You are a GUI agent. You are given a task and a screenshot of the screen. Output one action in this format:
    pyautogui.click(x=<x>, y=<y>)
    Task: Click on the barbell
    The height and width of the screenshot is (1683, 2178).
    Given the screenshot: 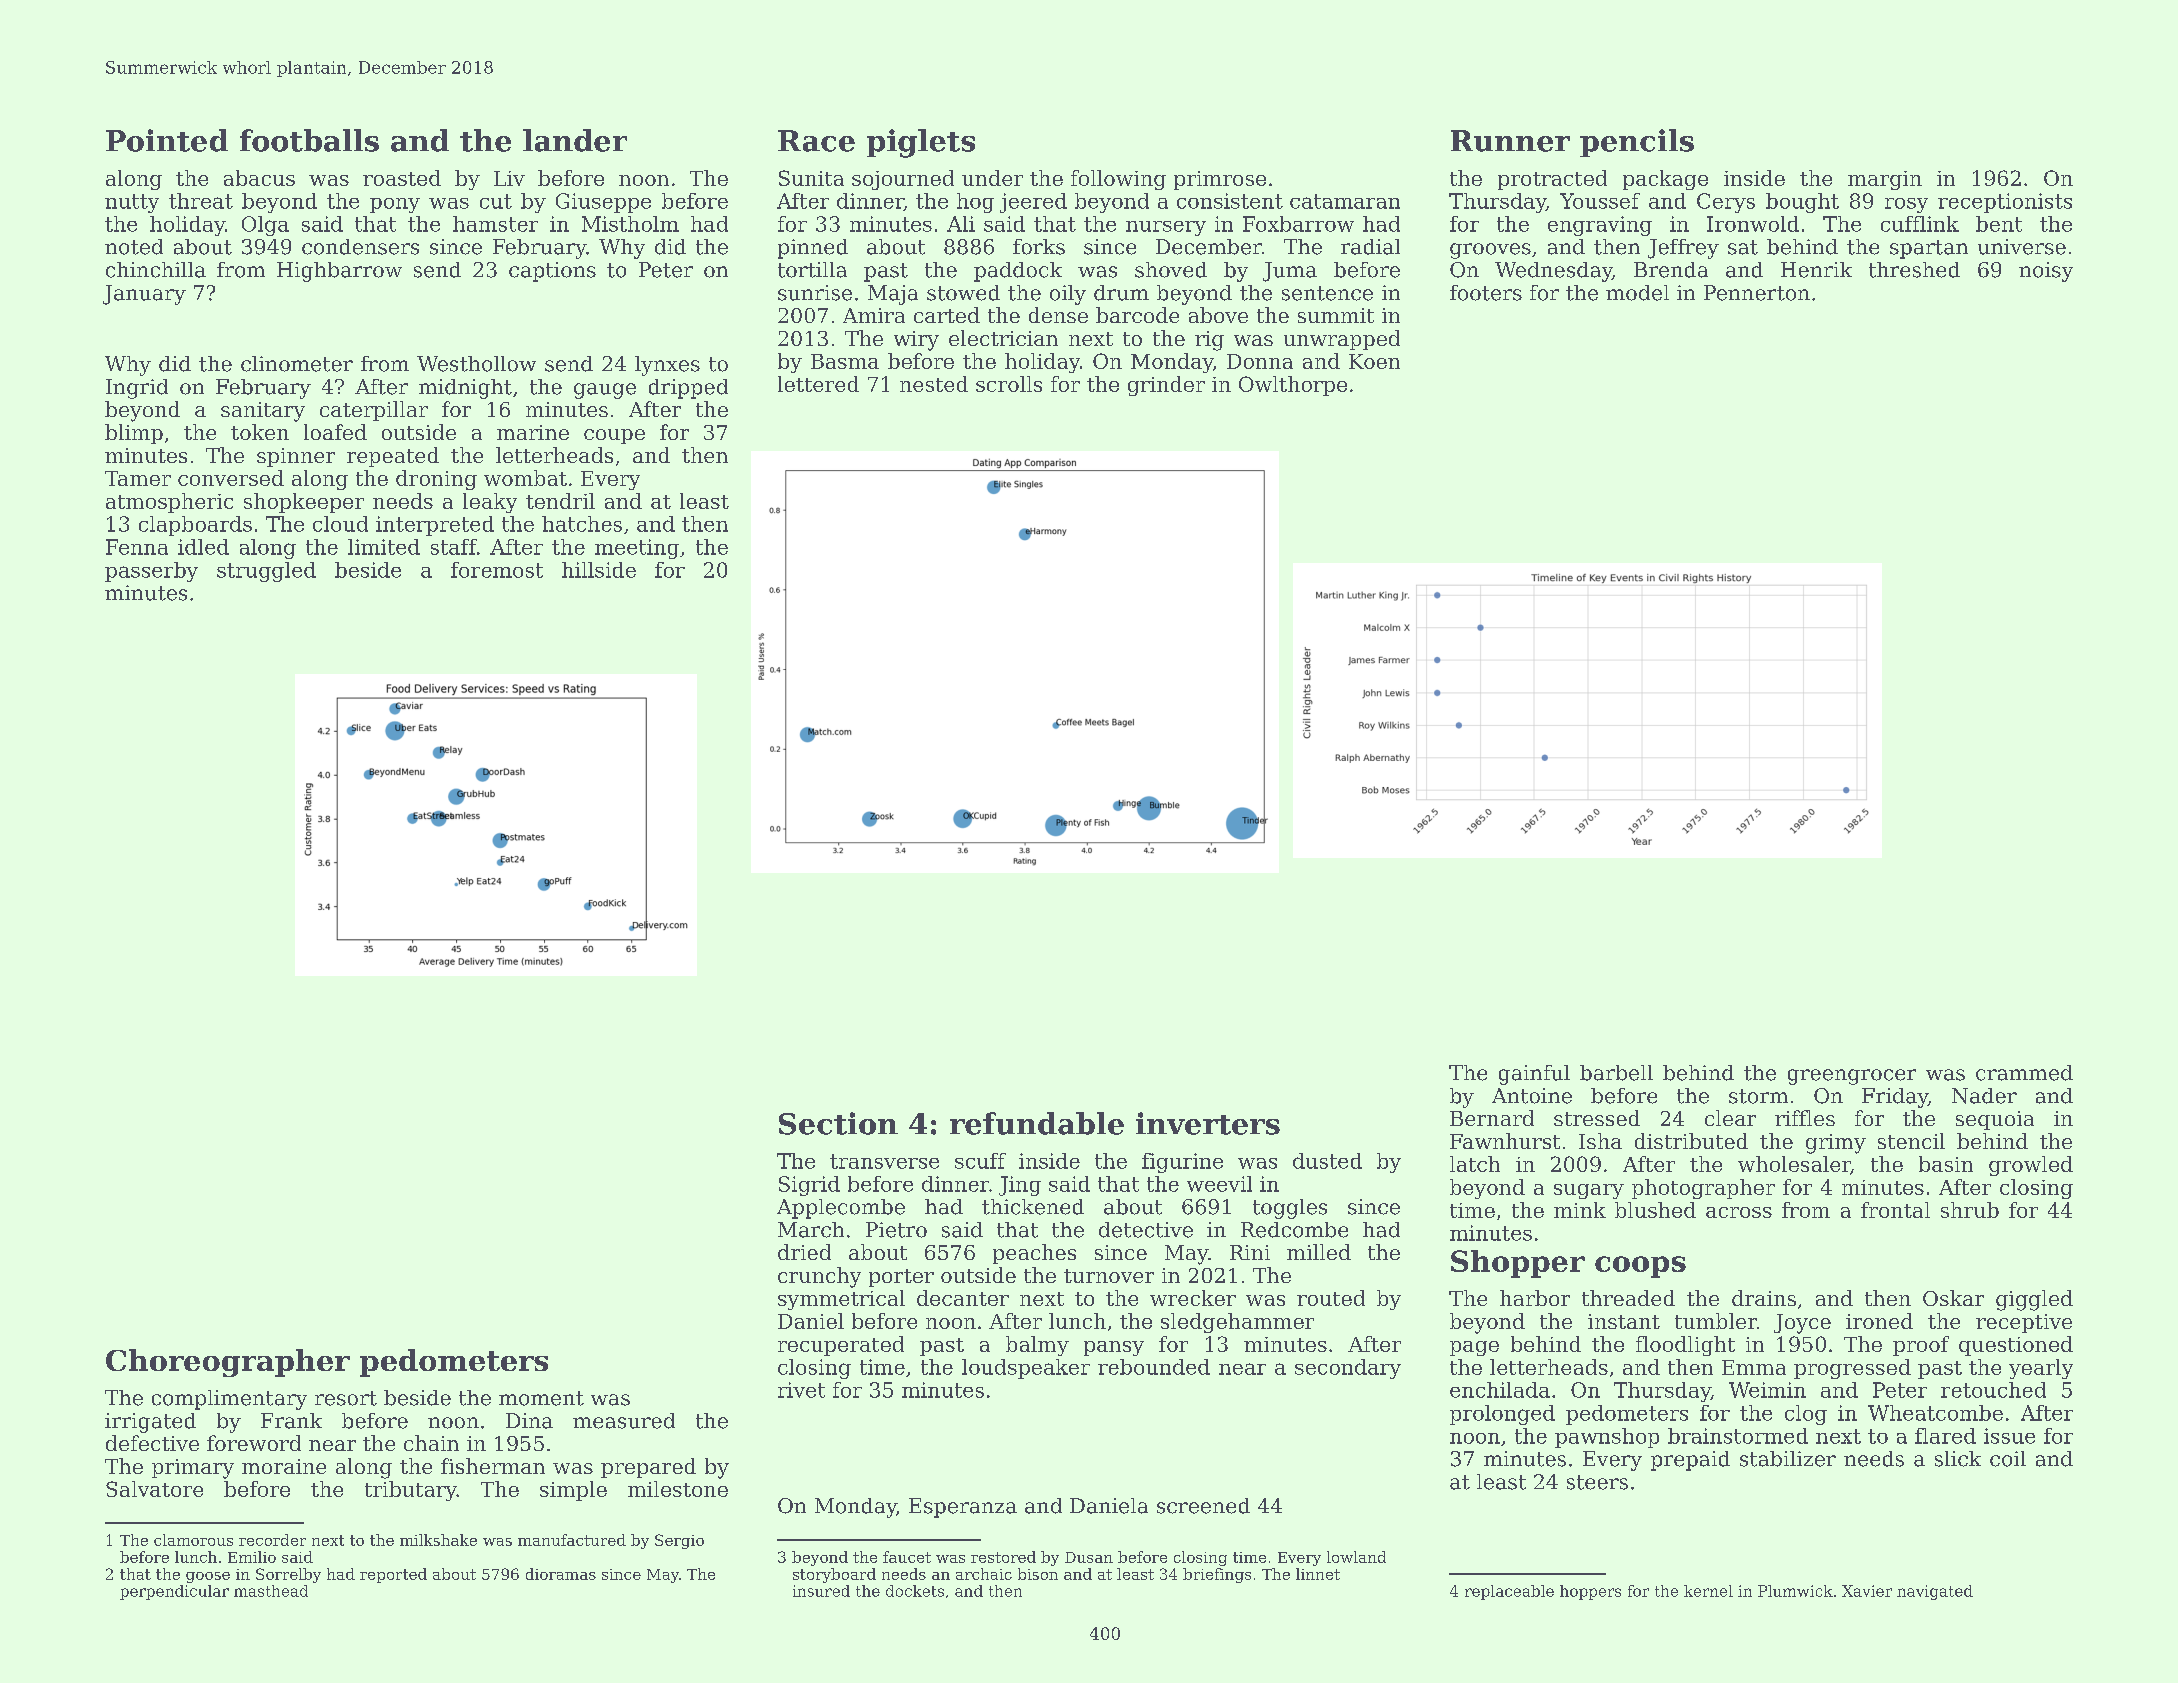 What is the action you would take?
    pyautogui.click(x=1616, y=1073)
